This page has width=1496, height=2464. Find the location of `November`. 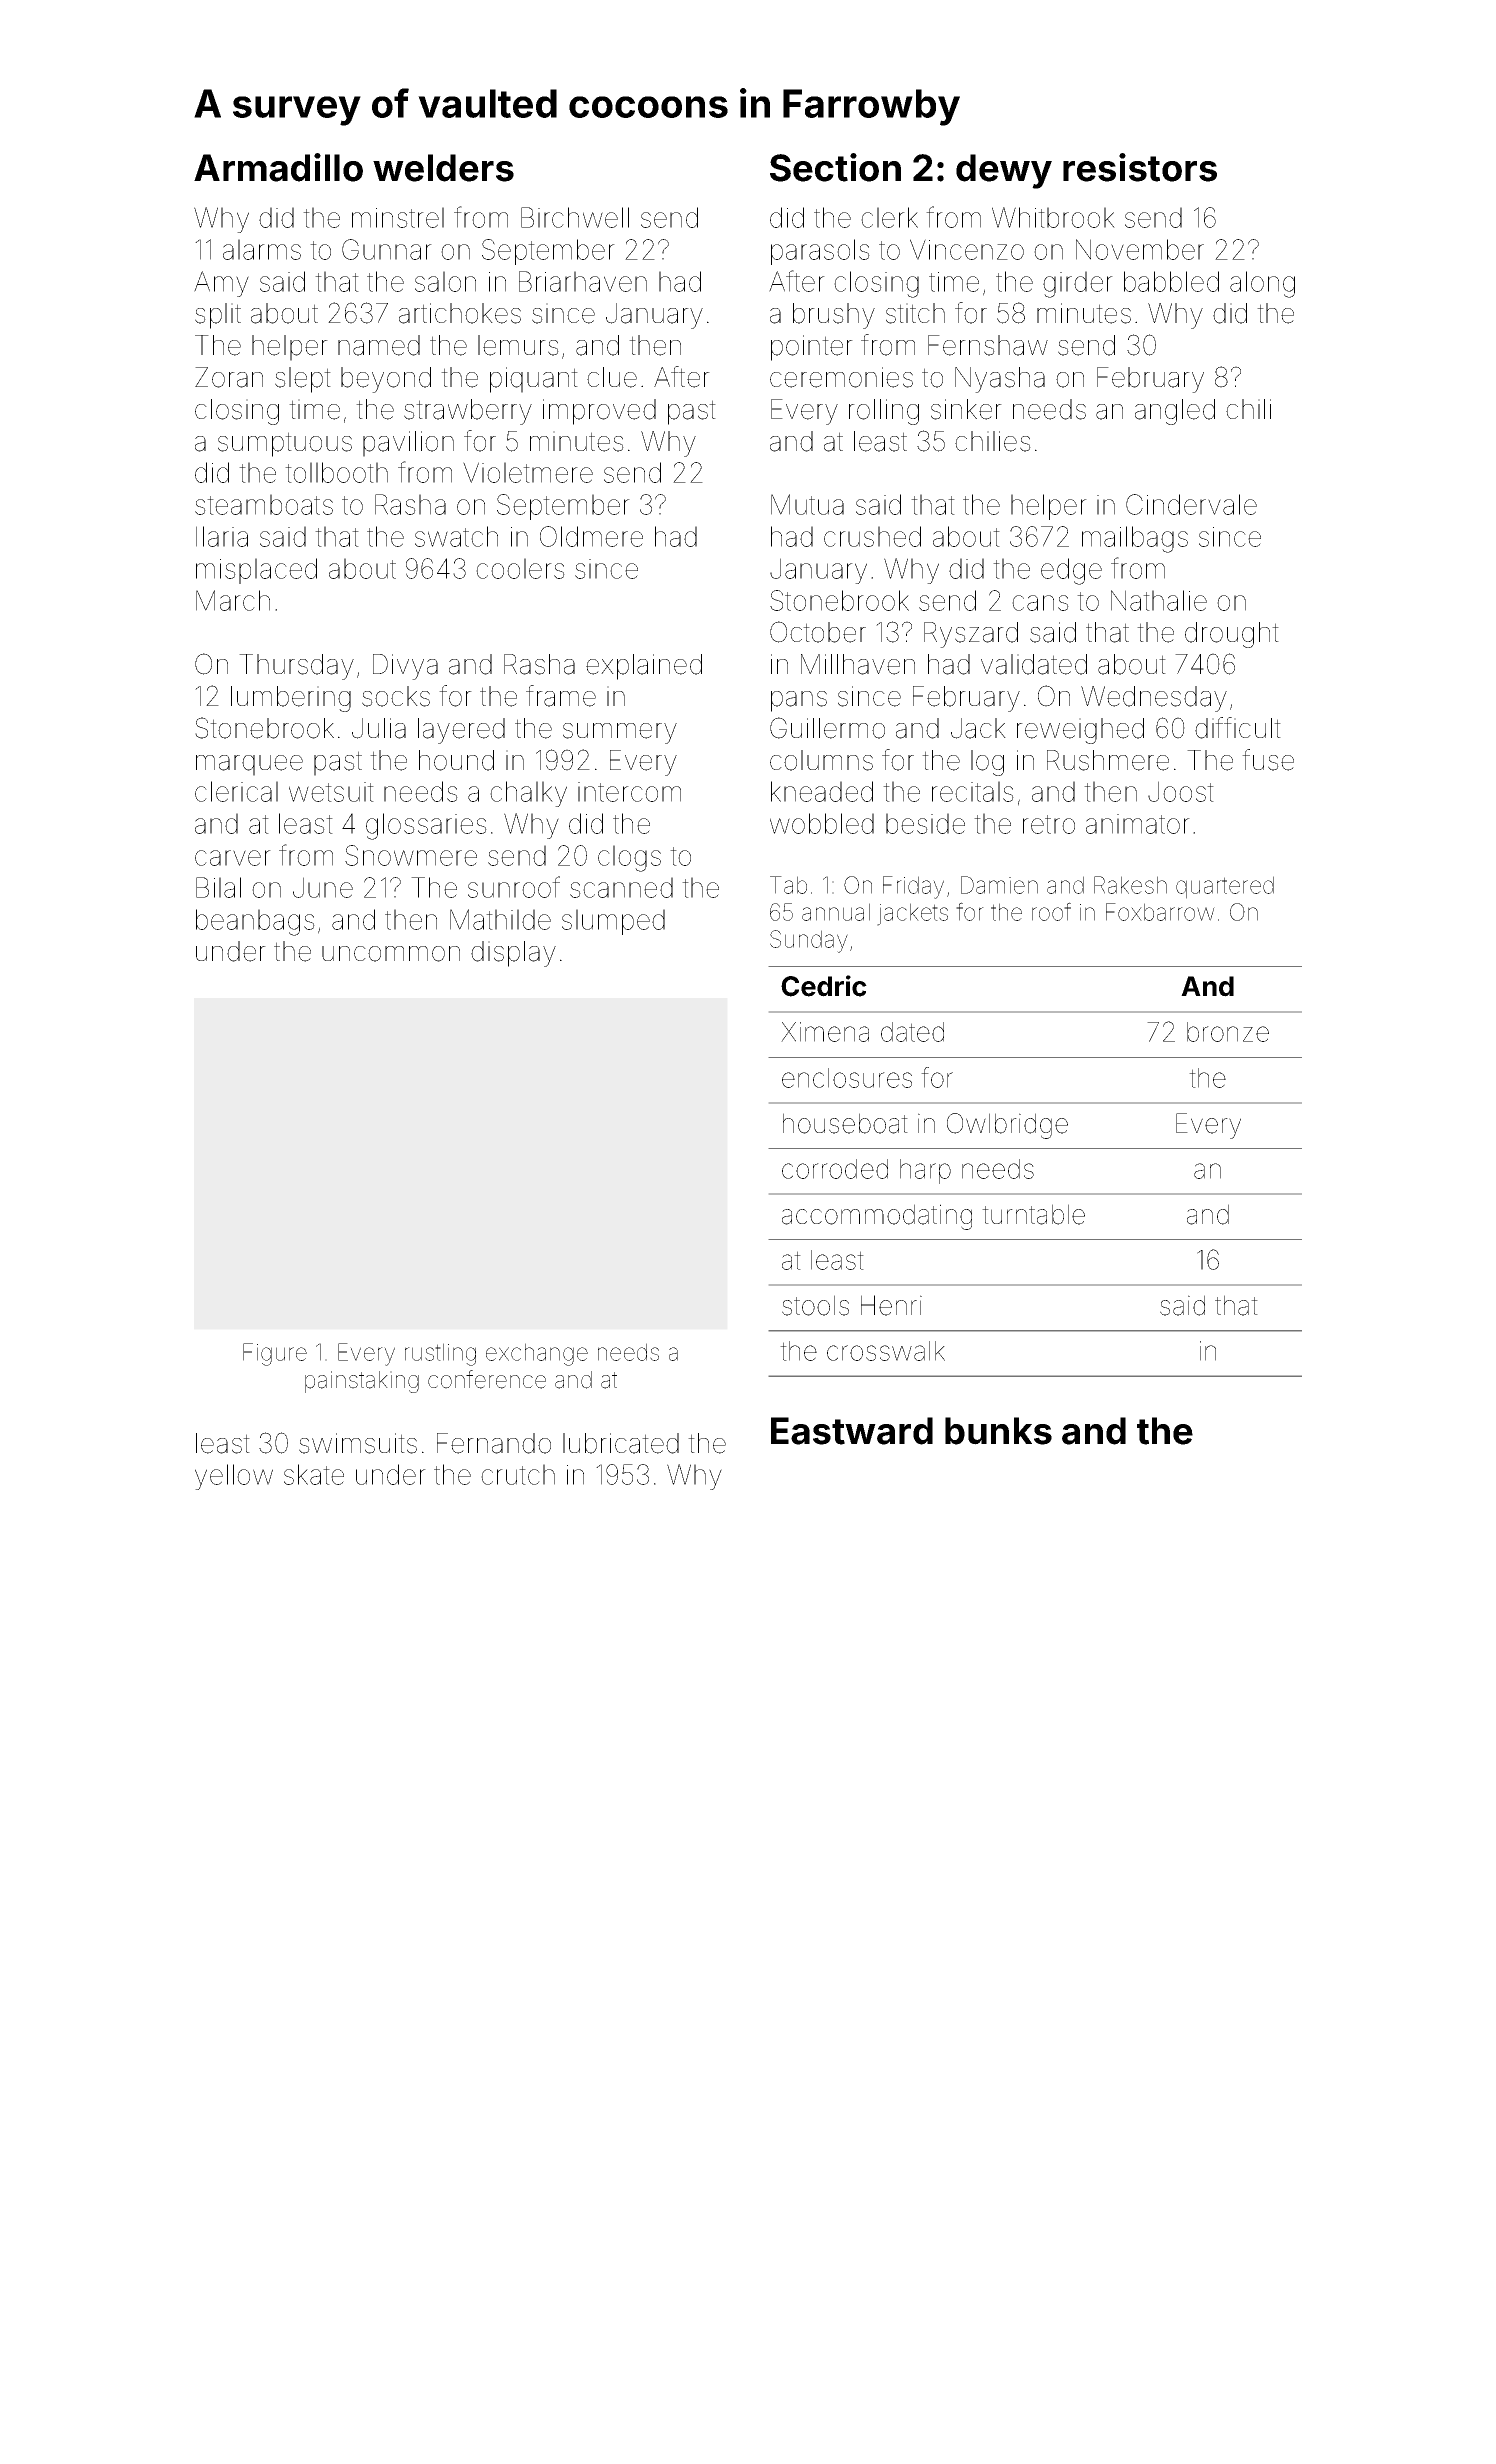

November is located at coordinates (1140, 249).
